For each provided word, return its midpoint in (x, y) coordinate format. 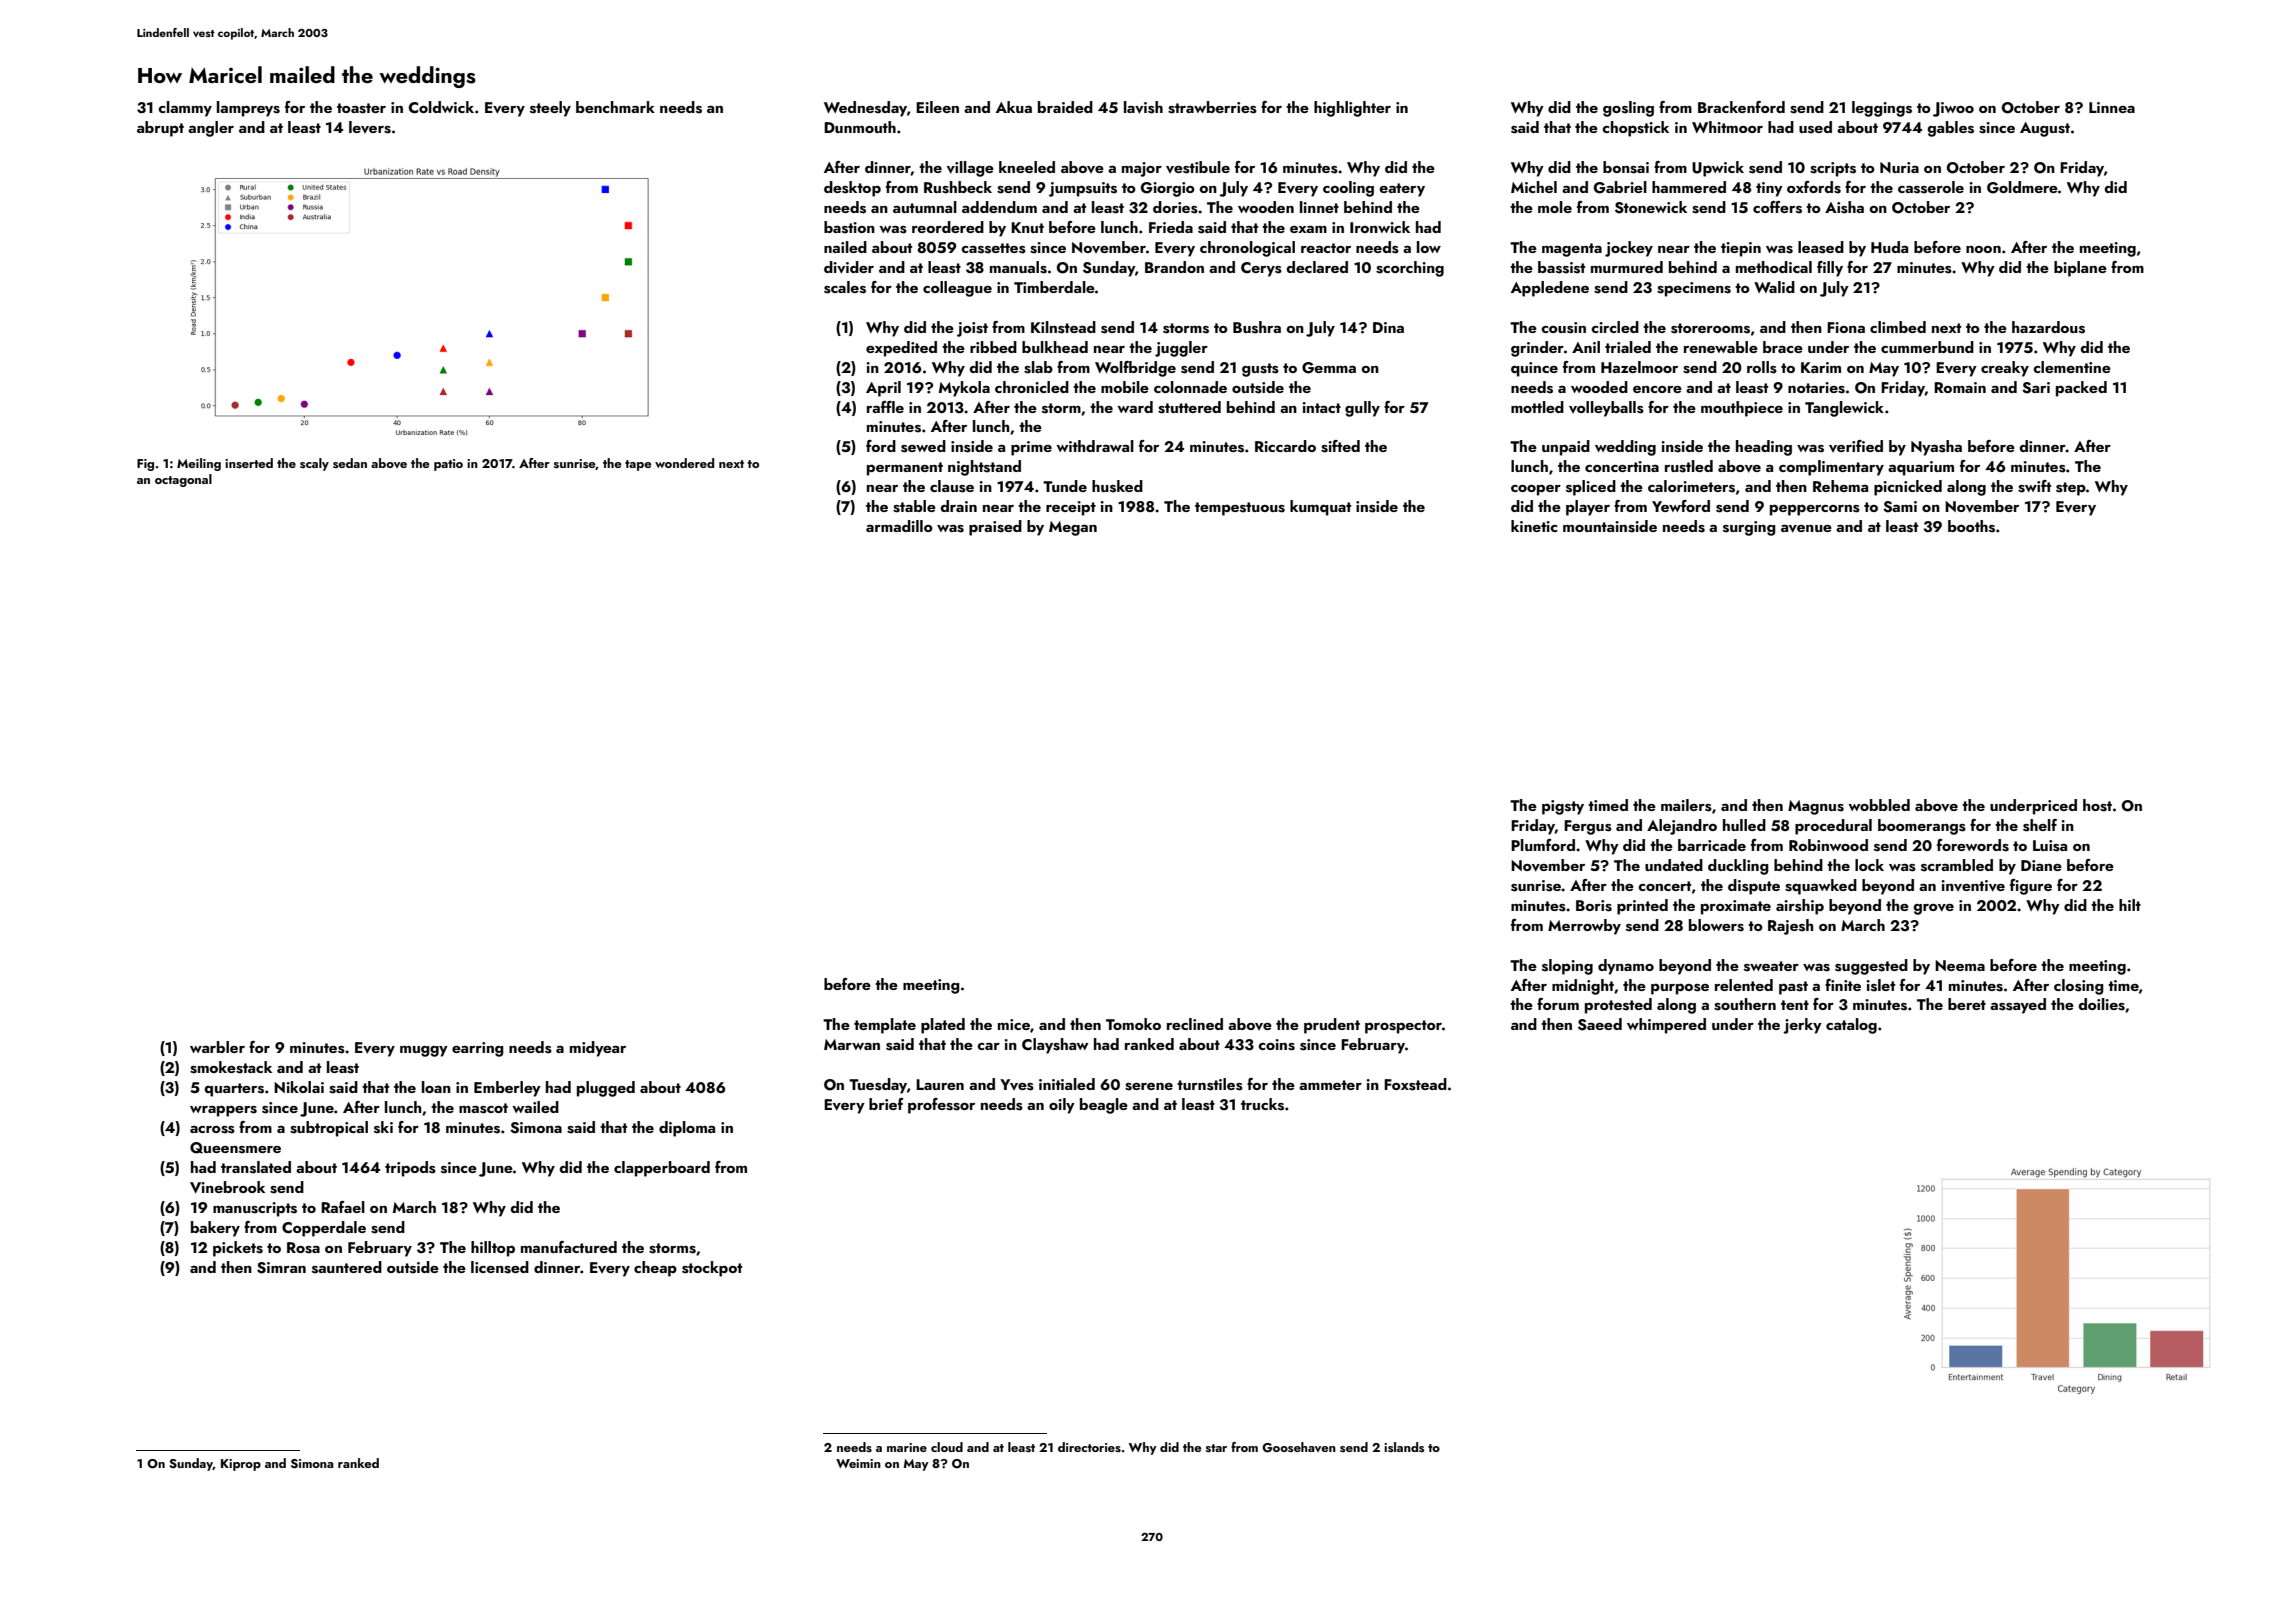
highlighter (1352, 109)
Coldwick (441, 107)
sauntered (347, 1267)
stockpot (712, 1269)
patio (448, 465)
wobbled (1879, 805)
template (885, 1026)
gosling (1628, 109)
